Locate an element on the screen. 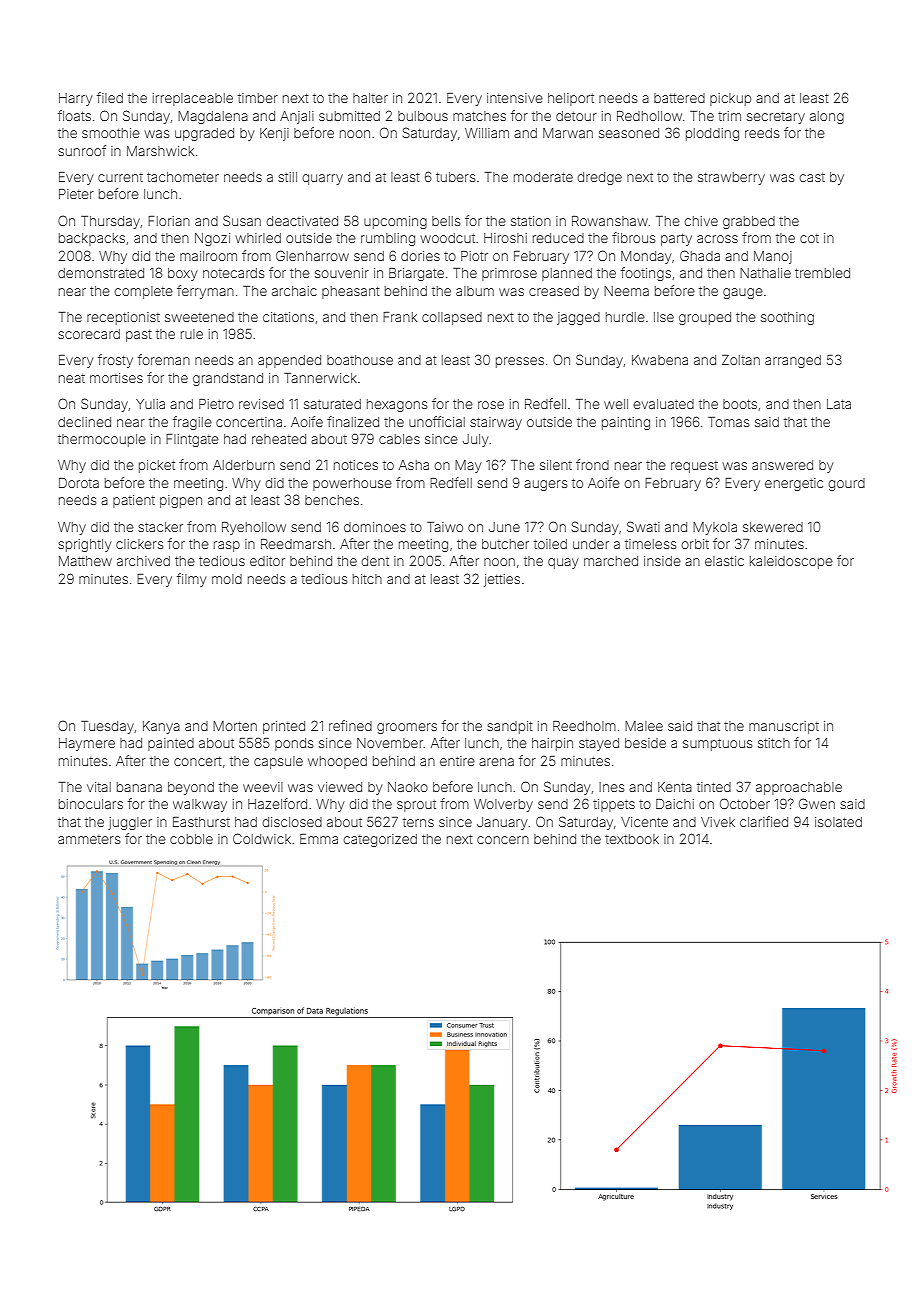 This screenshot has height=1308, width=924. pickup is located at coordinates (730, 99).
